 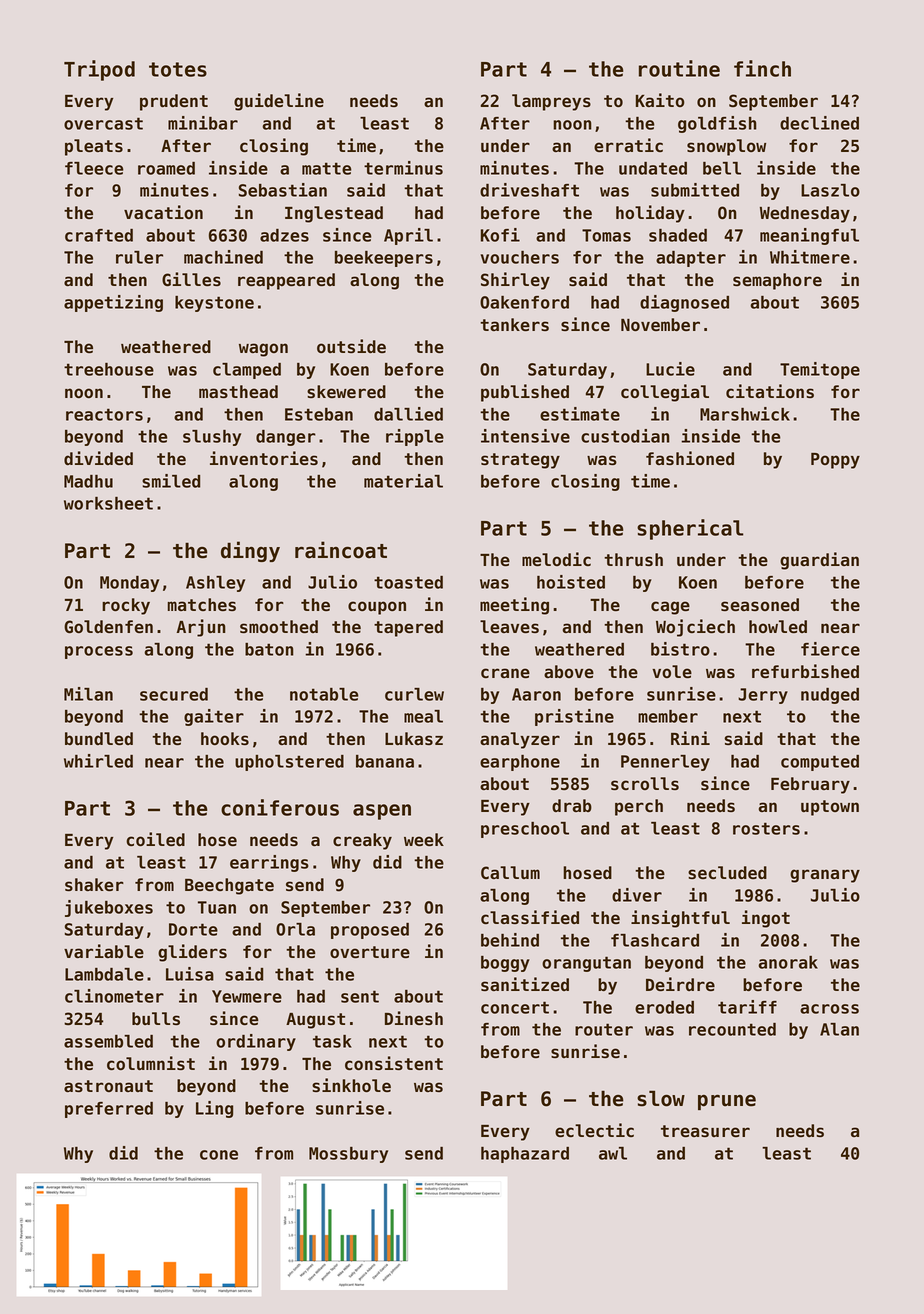 What do you see at coordinates (109, 1110) in the screenshot?
I see `preferred` at bounding box center [109, 1110].
